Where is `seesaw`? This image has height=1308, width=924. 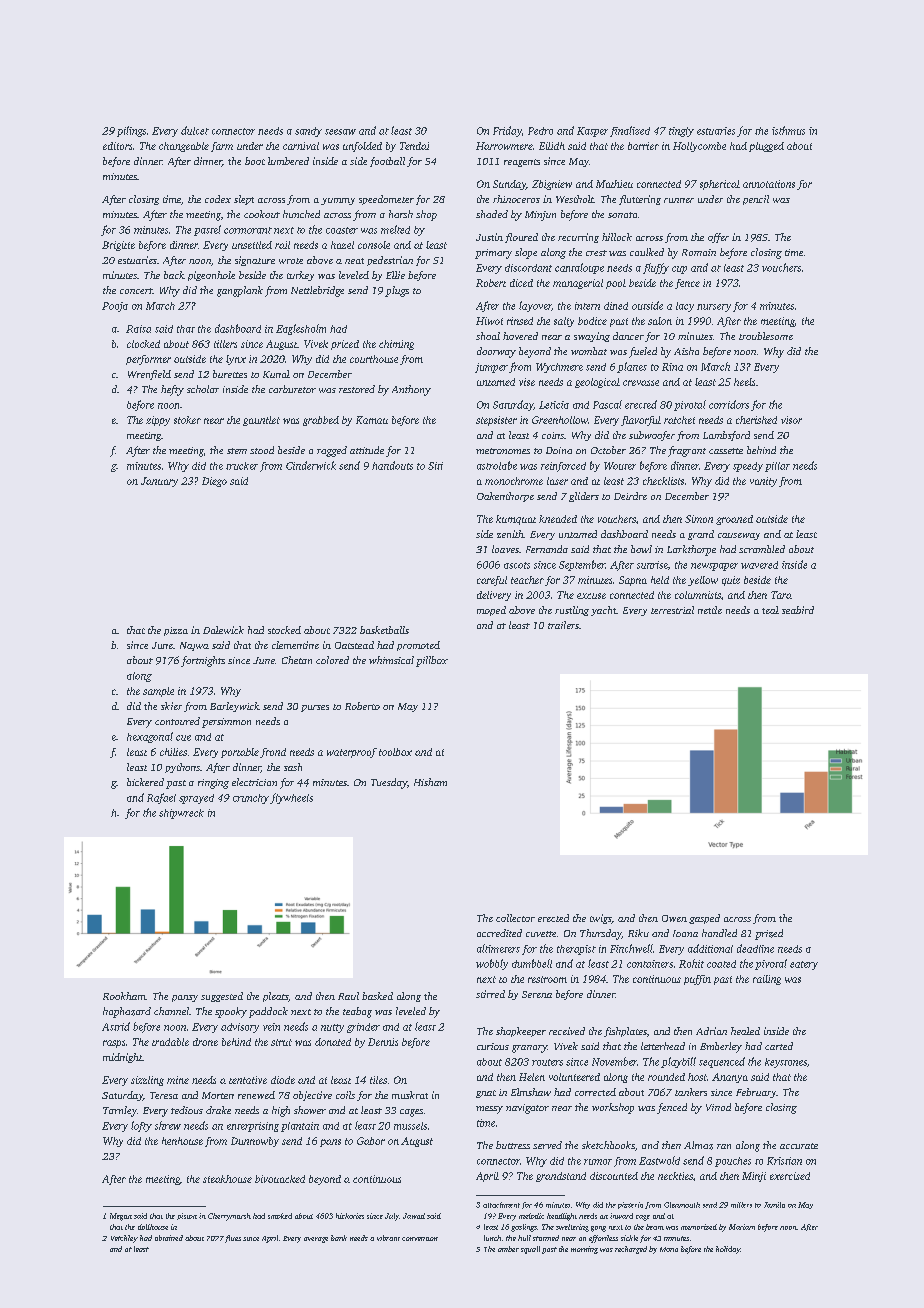 seesaw is located at coordinates (340, 132).
